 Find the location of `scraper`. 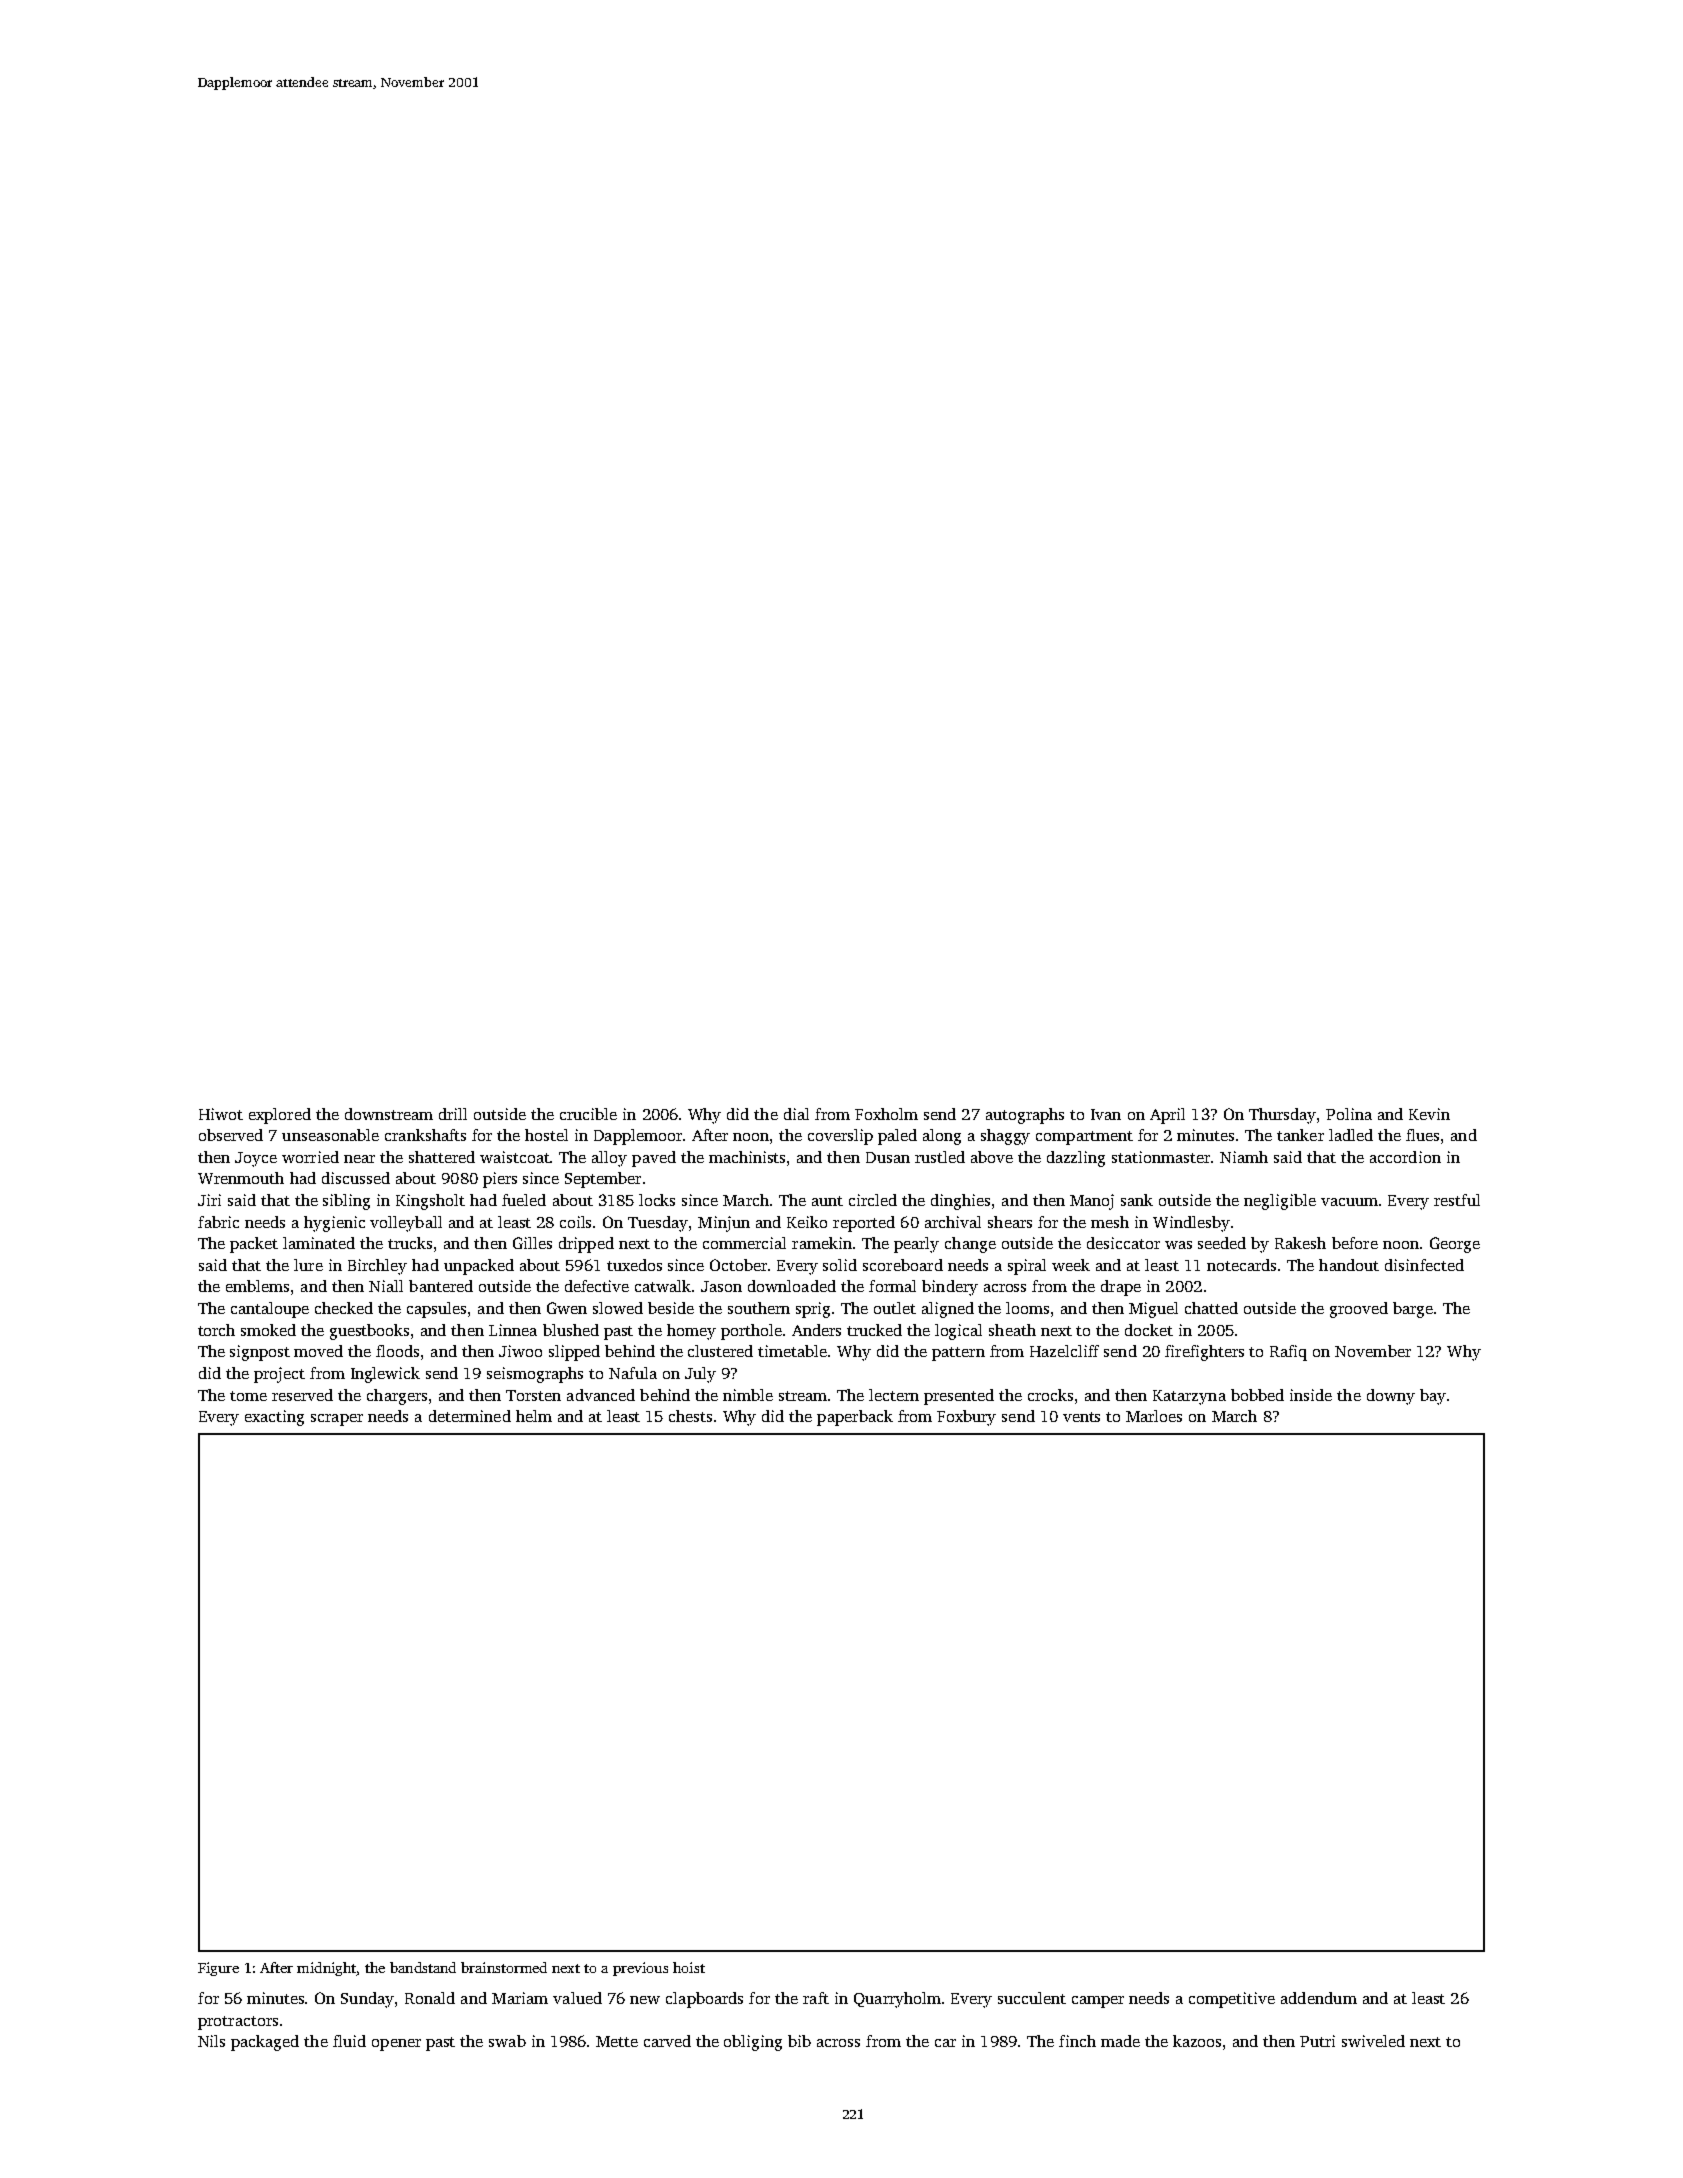

scraper is located at coordinates (337, 1420).
